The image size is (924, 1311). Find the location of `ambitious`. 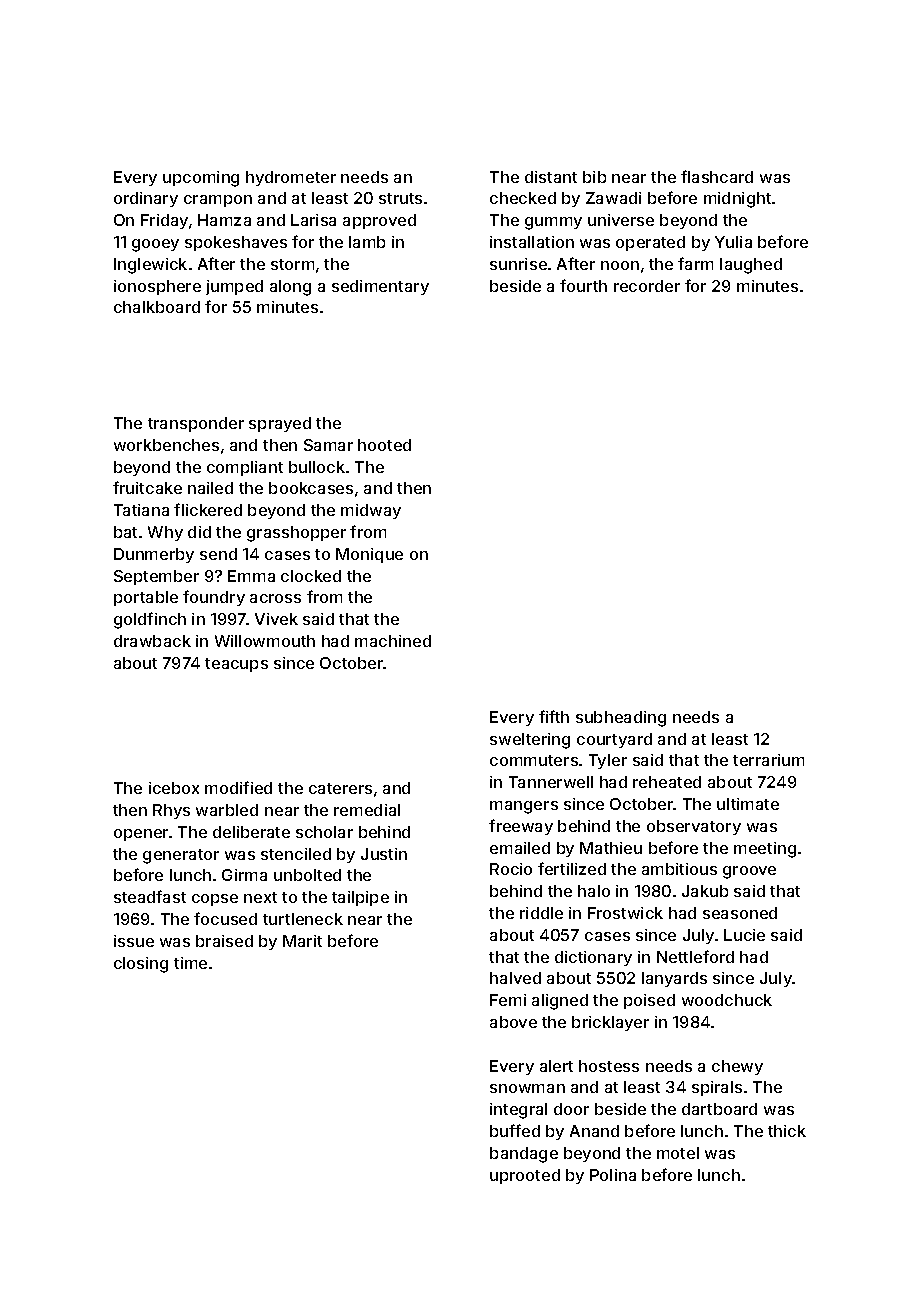

ambitious is located at coordinates (679, 869).
